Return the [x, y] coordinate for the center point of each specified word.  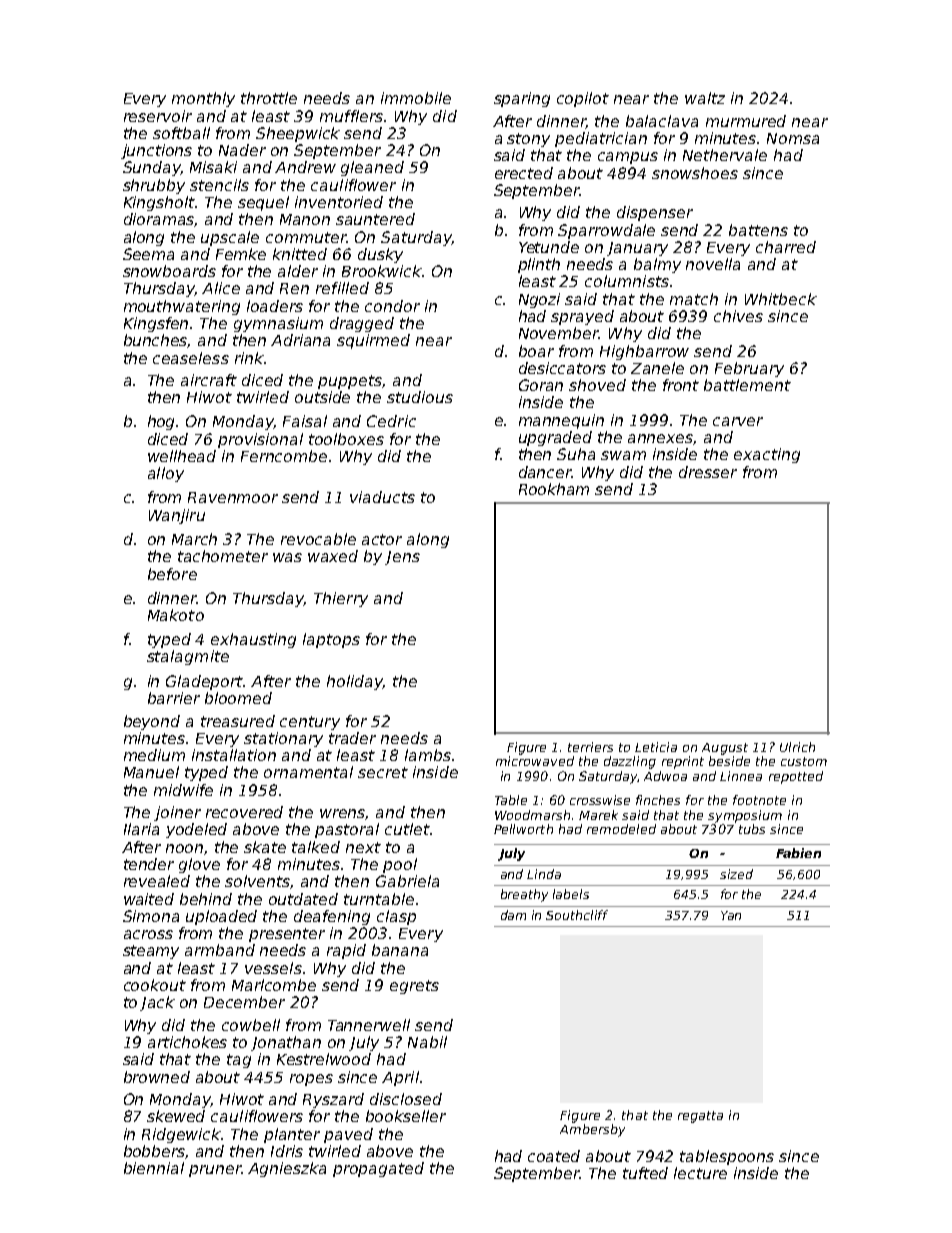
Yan [731, 915]
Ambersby [592, 1130]
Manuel [151, 772]
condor [392, 306]
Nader [242, 150]
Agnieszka [287, 1169]
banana [400, 950]
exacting [767, 455]
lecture [700, 1173]
